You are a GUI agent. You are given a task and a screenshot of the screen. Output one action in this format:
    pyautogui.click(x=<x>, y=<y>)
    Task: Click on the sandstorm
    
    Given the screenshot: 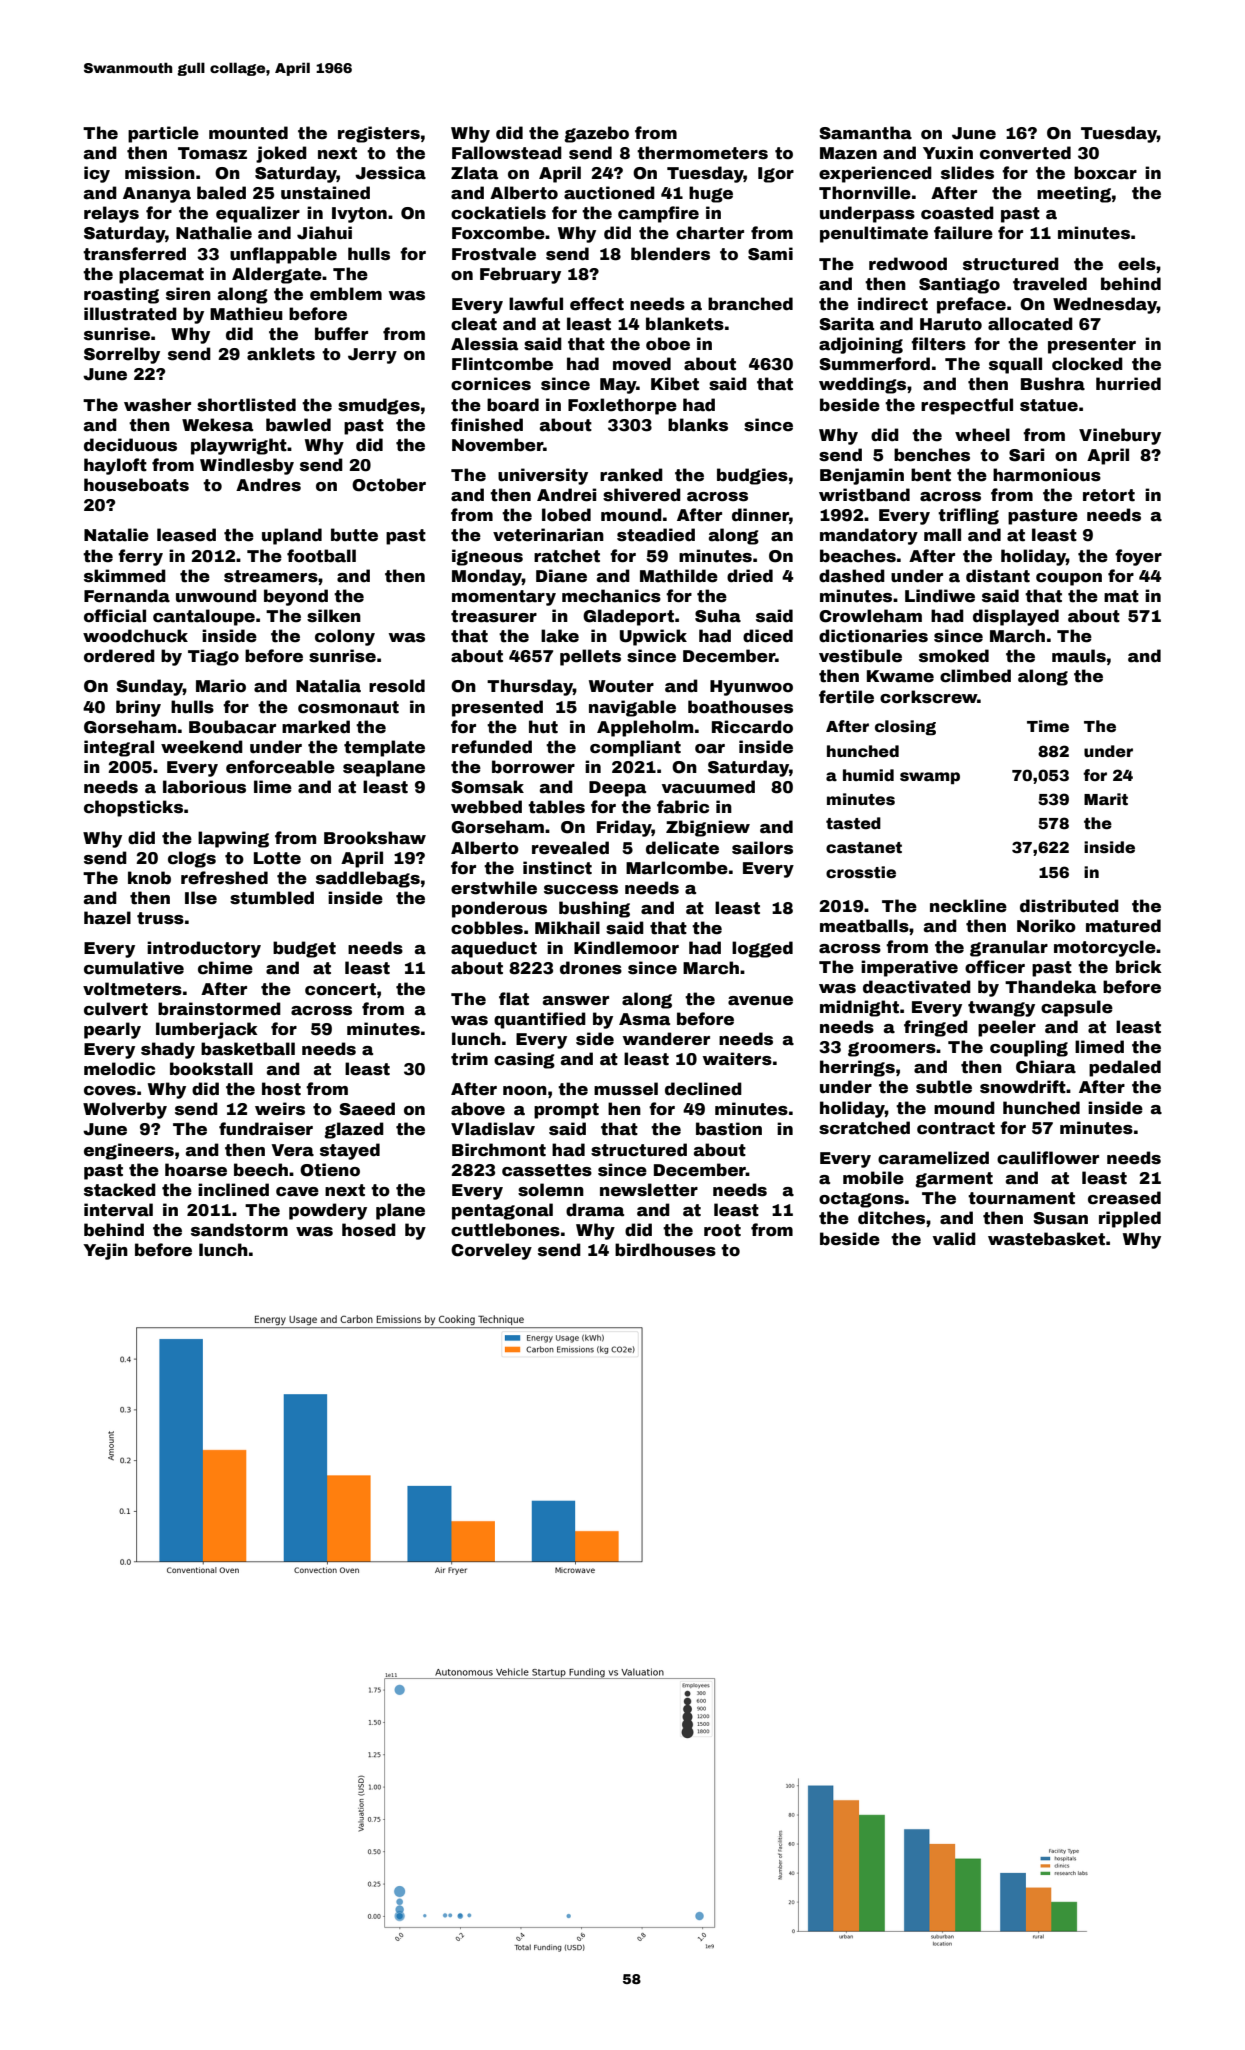 What is the action you would take?
    pyautogui.click(x=239, y=1230)
